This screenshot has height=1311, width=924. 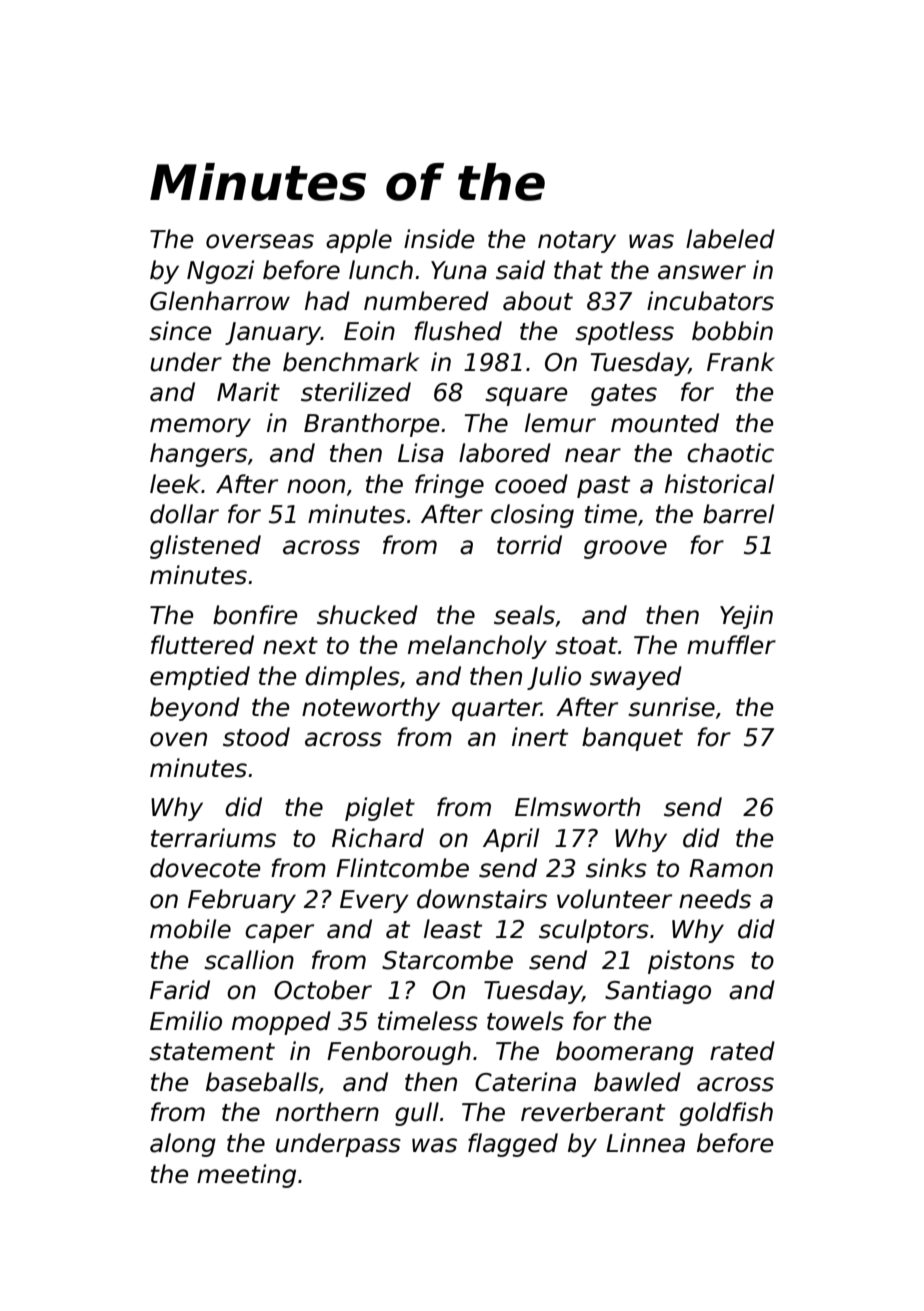 What do you see at coordinates (447, 960) in the screenshot?
I see `Starcombe` at bounding box center [447, 960].
